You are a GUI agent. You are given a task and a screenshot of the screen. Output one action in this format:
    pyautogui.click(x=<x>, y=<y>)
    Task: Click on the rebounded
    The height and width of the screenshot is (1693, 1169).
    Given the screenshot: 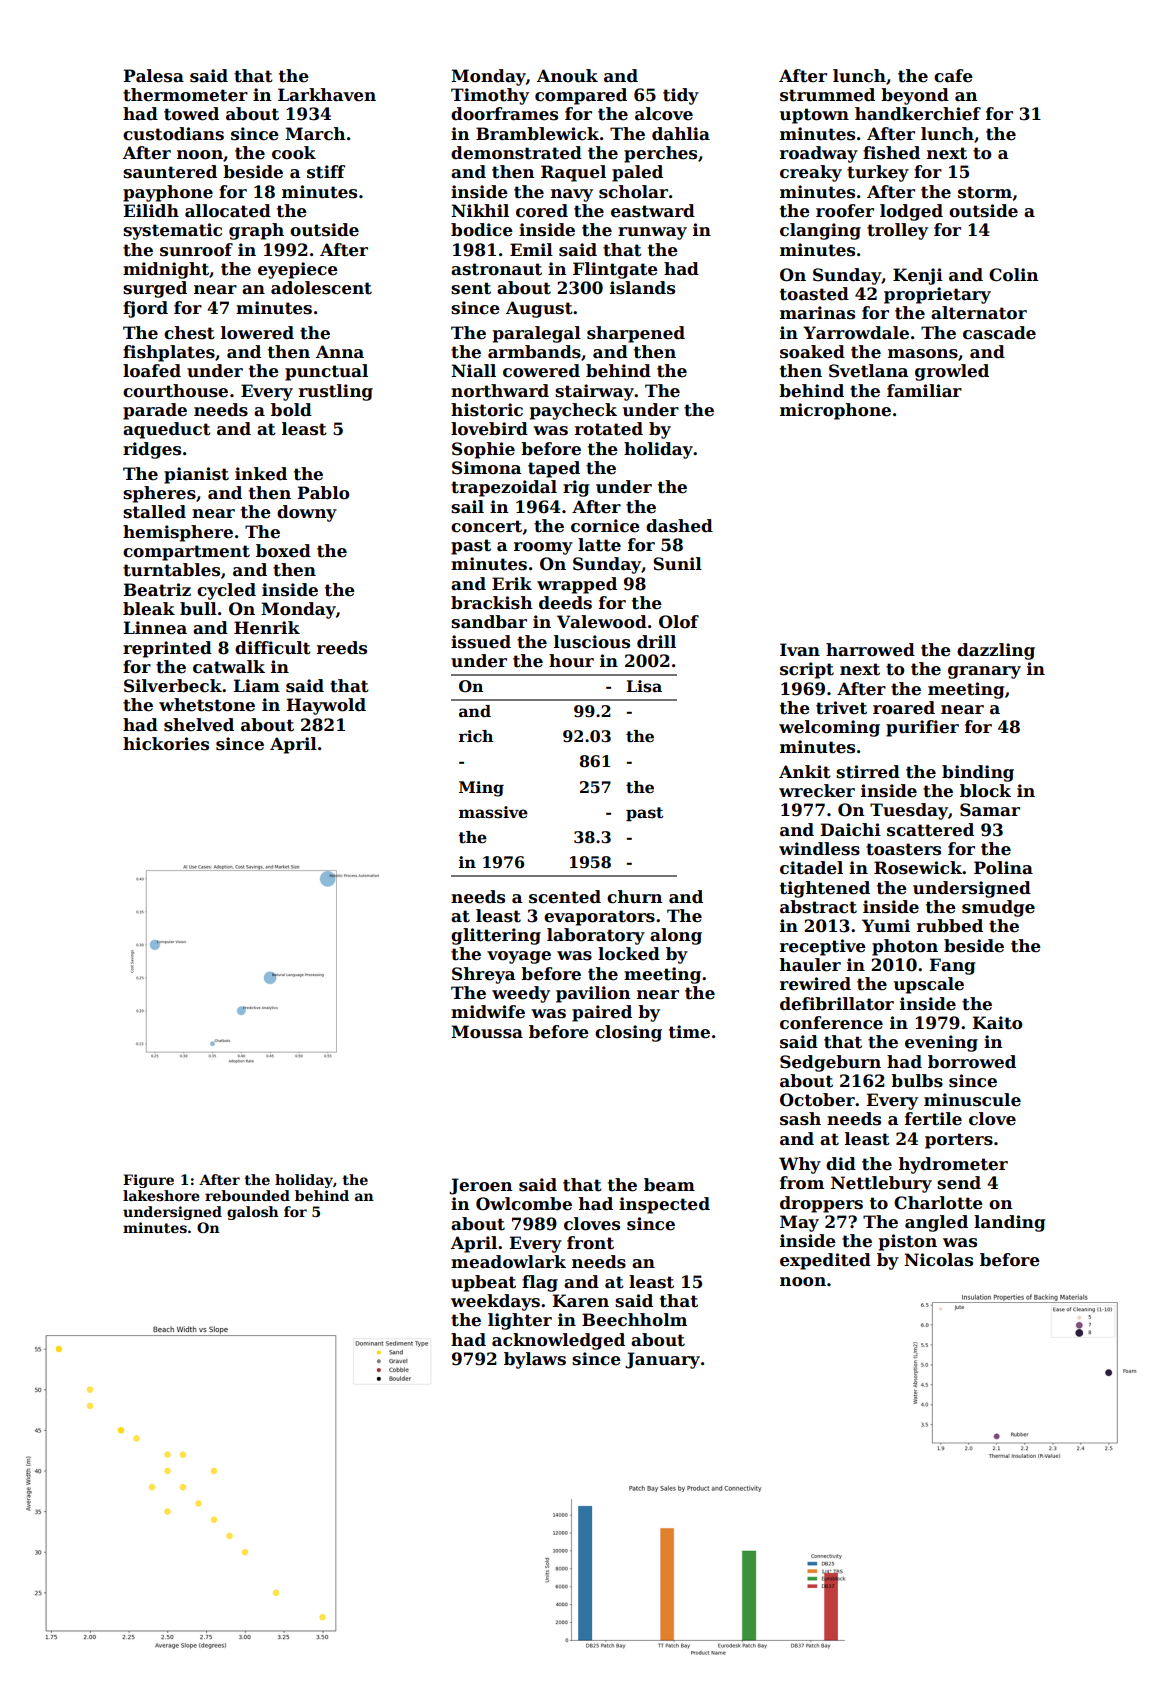 What is the action you would take?
    pyautogui.click(x=247, y=1195)
